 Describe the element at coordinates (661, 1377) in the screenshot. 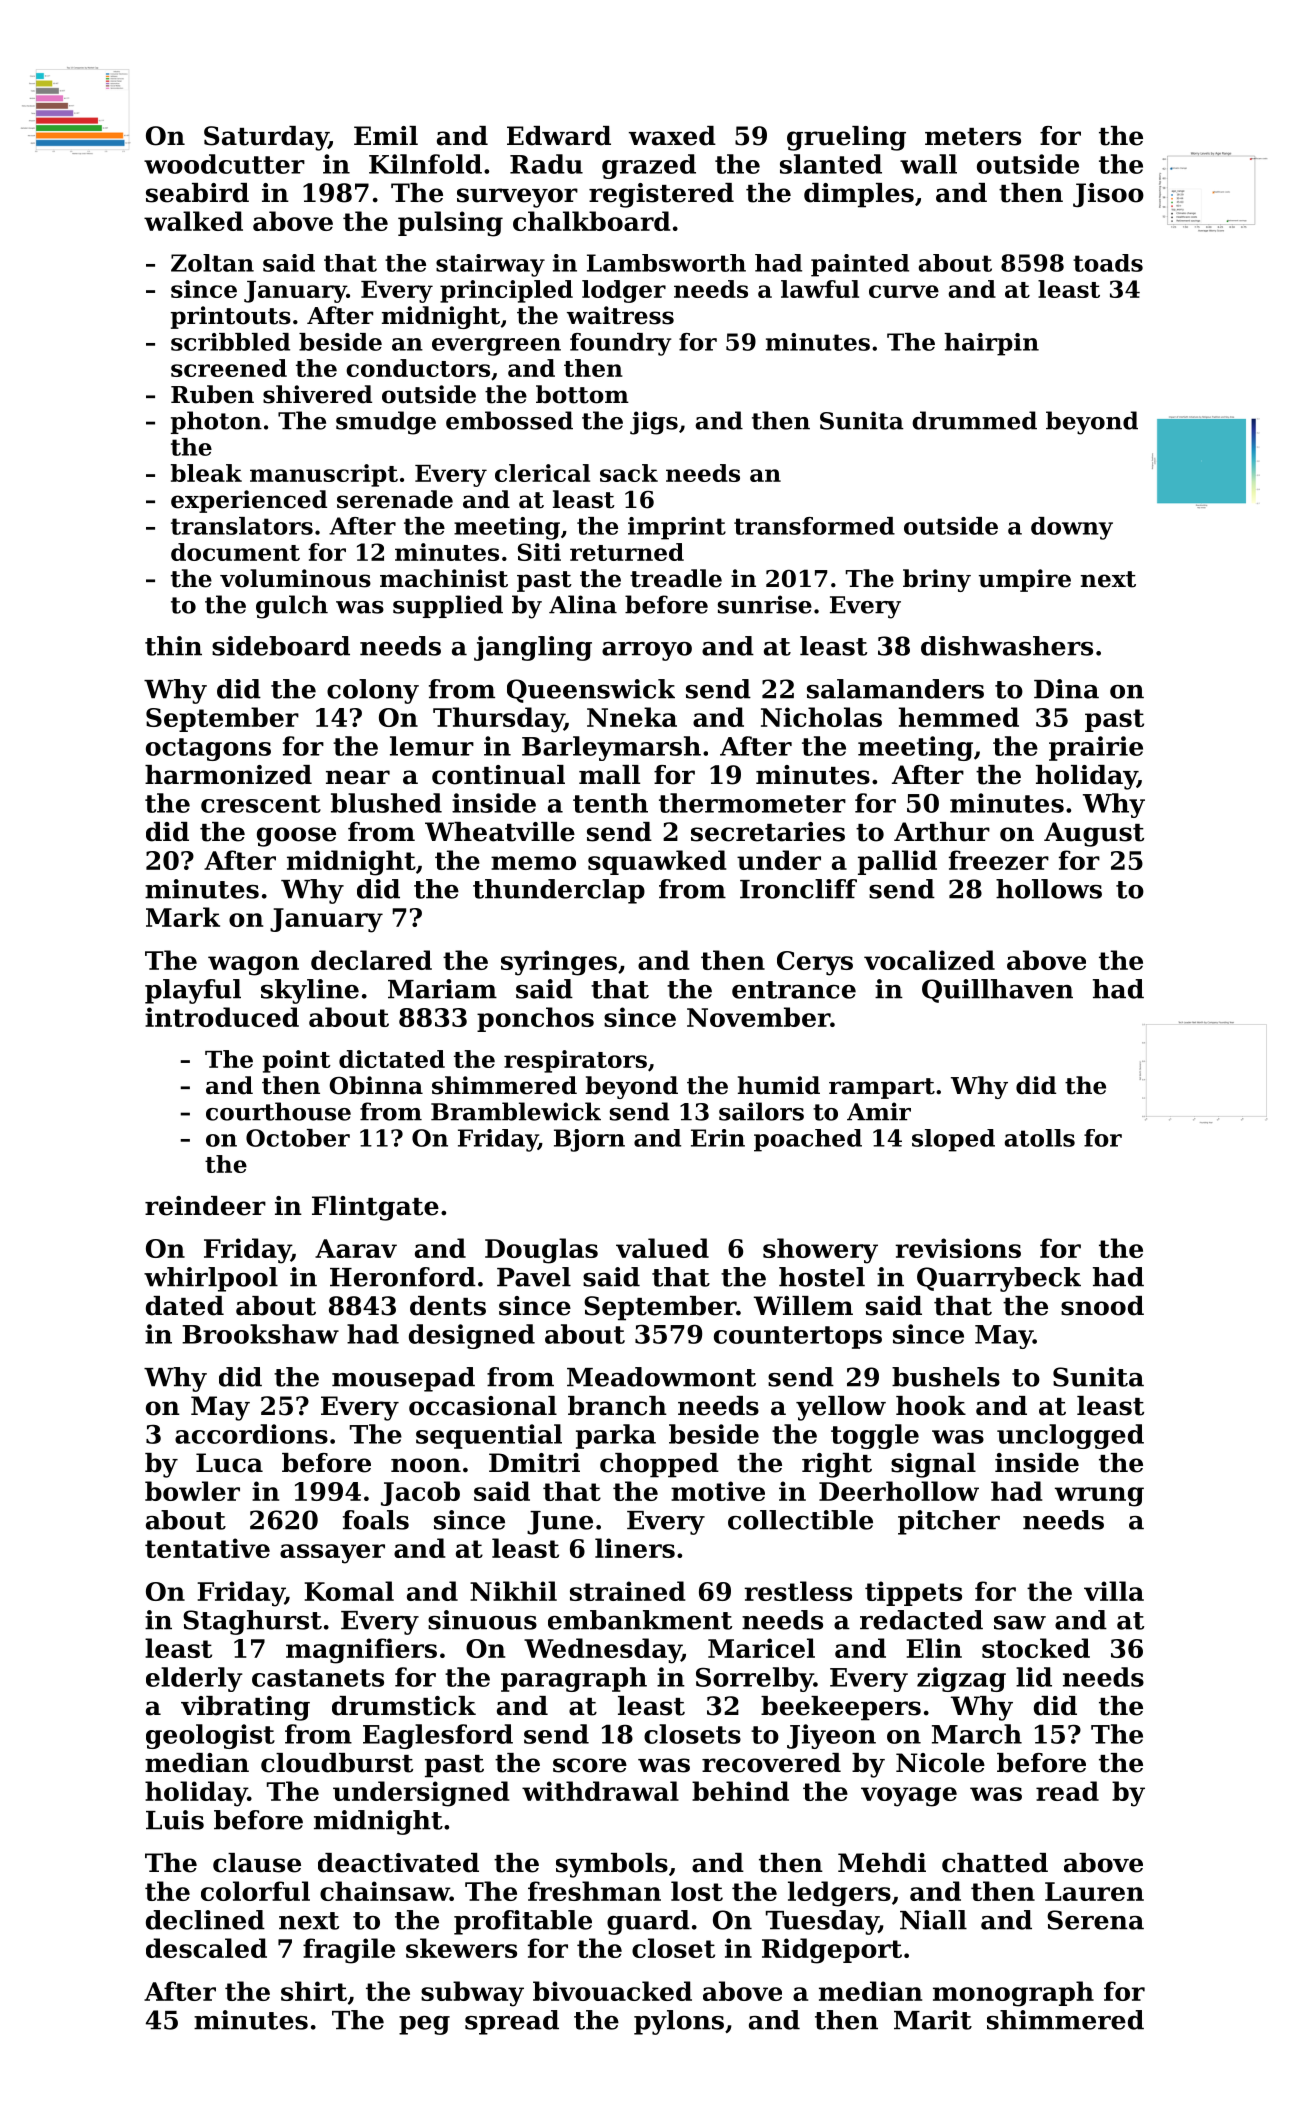

I see `Meadowmont` at that location.
